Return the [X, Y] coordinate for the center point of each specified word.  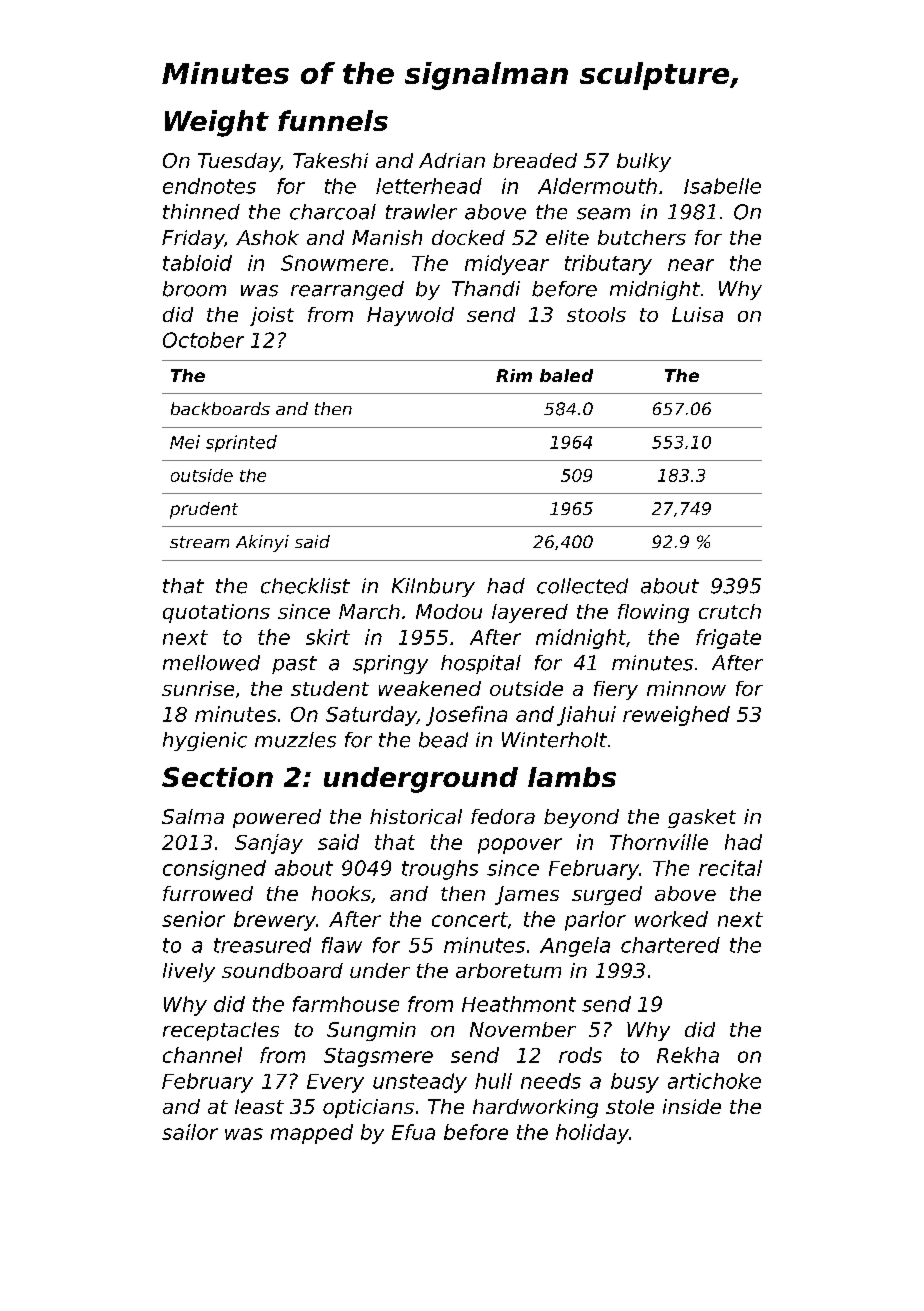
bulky [644, 162]
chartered [670, 945]
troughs [440, 870]
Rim [514, 375]
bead [443, 740]
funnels [333, 120]
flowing [653, 613]
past [294, 665]
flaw [342, 945]
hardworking [535, 1108]
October [203, 340]
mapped [312, 1134]
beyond [581, 818]
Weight [217, 123]
